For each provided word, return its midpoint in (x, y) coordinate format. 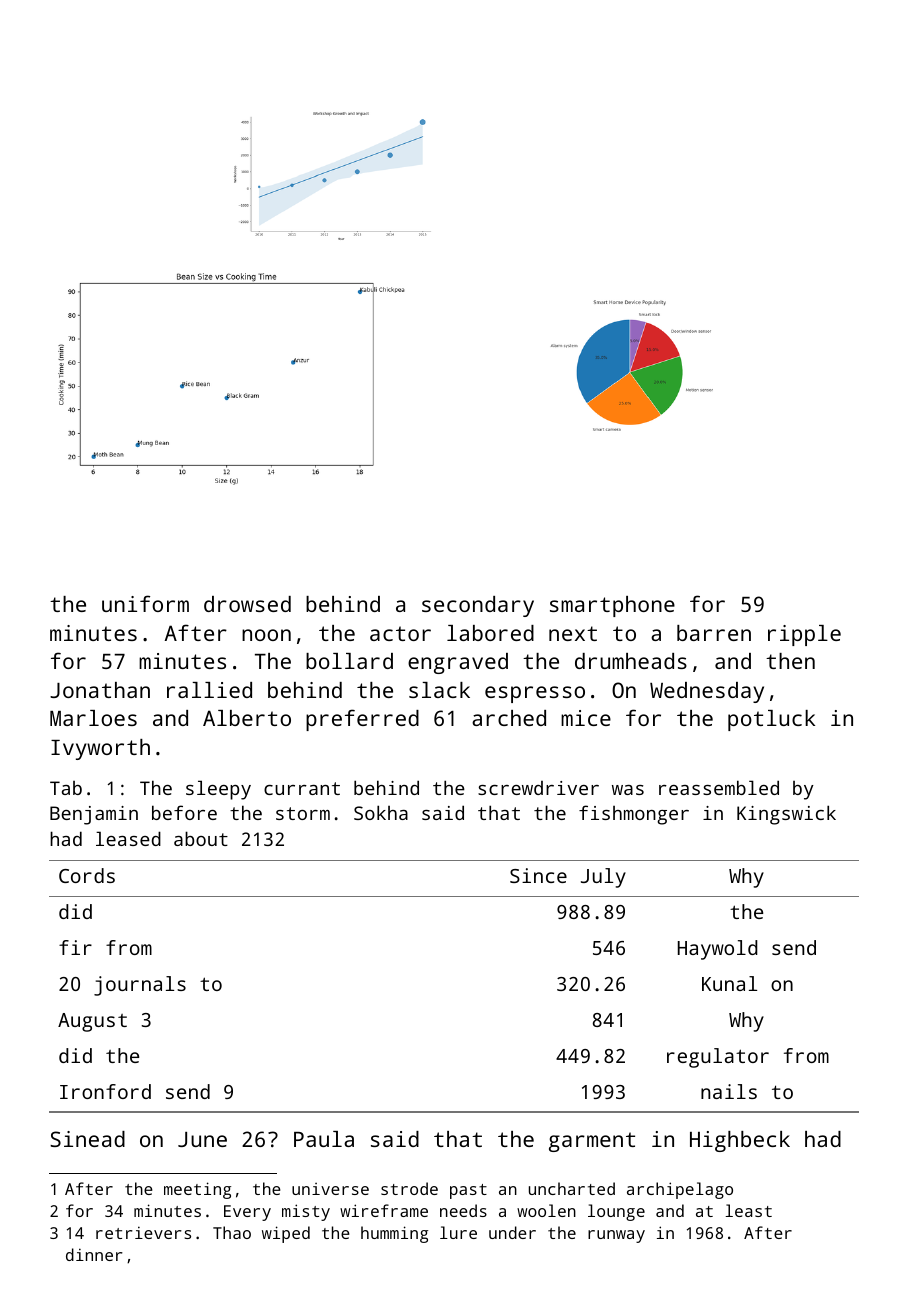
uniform (145, 603)
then (790, 661)
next (573, 633)
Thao (232, 1232)
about (201, 838)
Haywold (718, 950)
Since (538, 875)
